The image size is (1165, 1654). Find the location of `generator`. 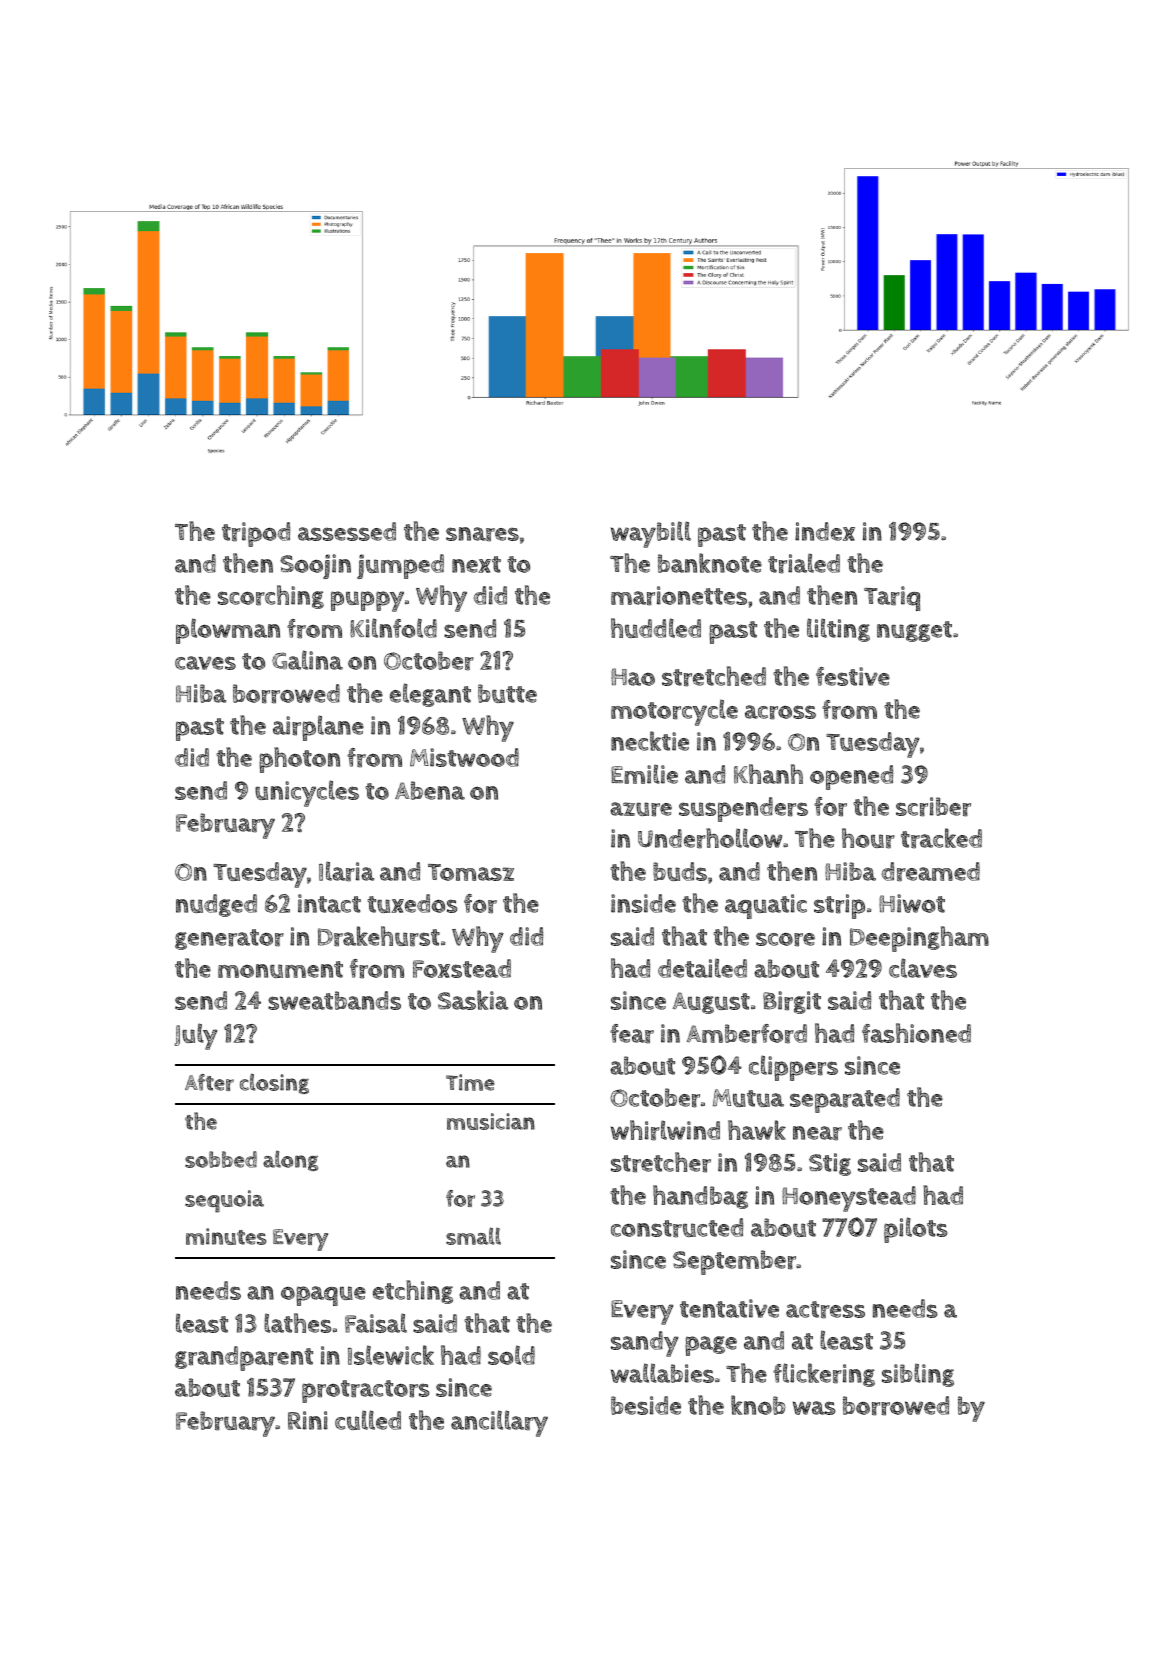

generator is located at coordinates (229, 939).
